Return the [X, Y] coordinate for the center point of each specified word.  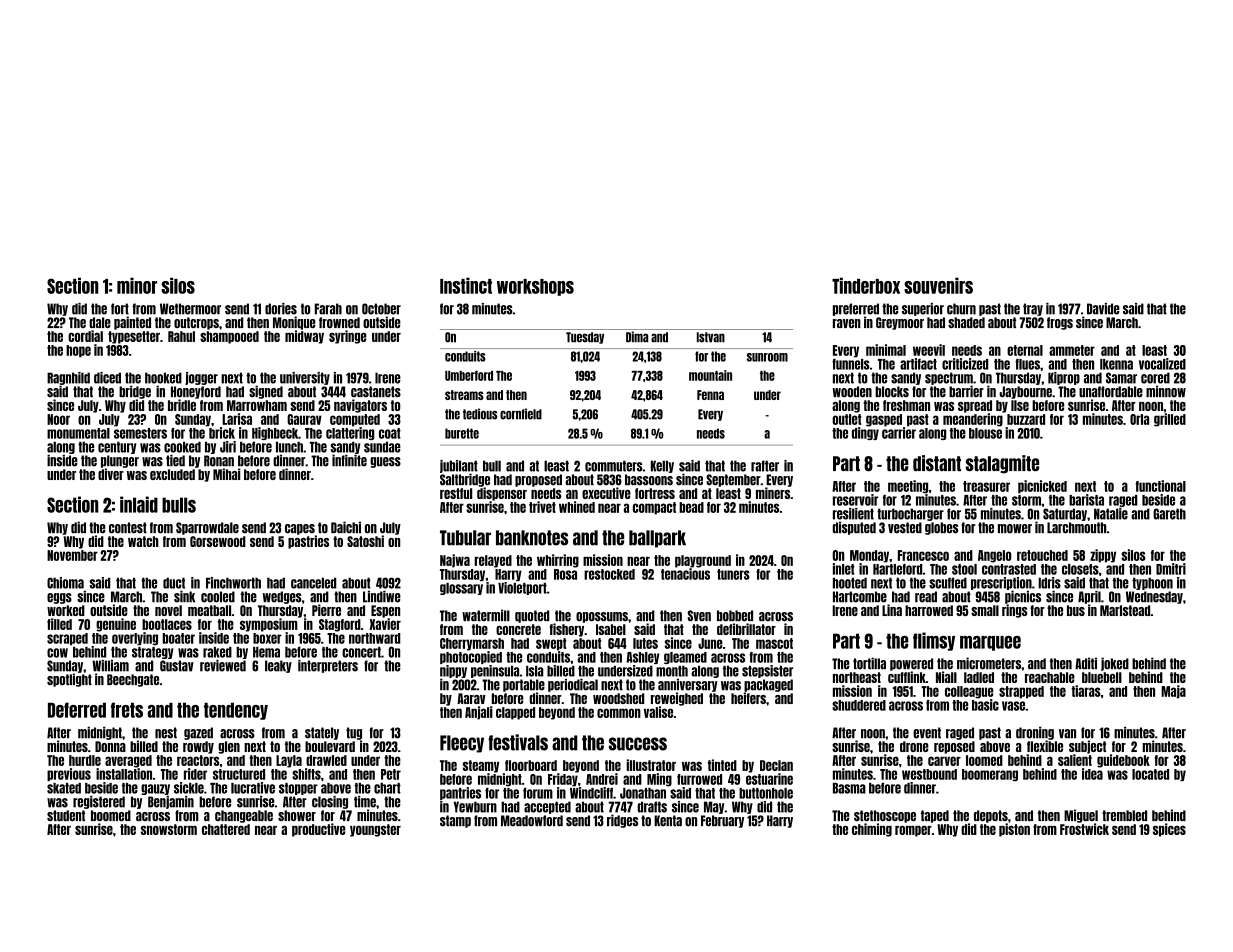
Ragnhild [68, 378]
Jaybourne [1025, 392]
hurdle [85, 760]
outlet [847, 419]
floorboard [531, 765]
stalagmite [1002, 464]
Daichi [346, 527]
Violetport [522, 588]
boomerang [990, 775]
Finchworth [233, 583]
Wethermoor [190, 309]
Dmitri [1171, 569]
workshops [535, 287]
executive [606, 493]
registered [99, 802]
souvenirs [938, 285]
